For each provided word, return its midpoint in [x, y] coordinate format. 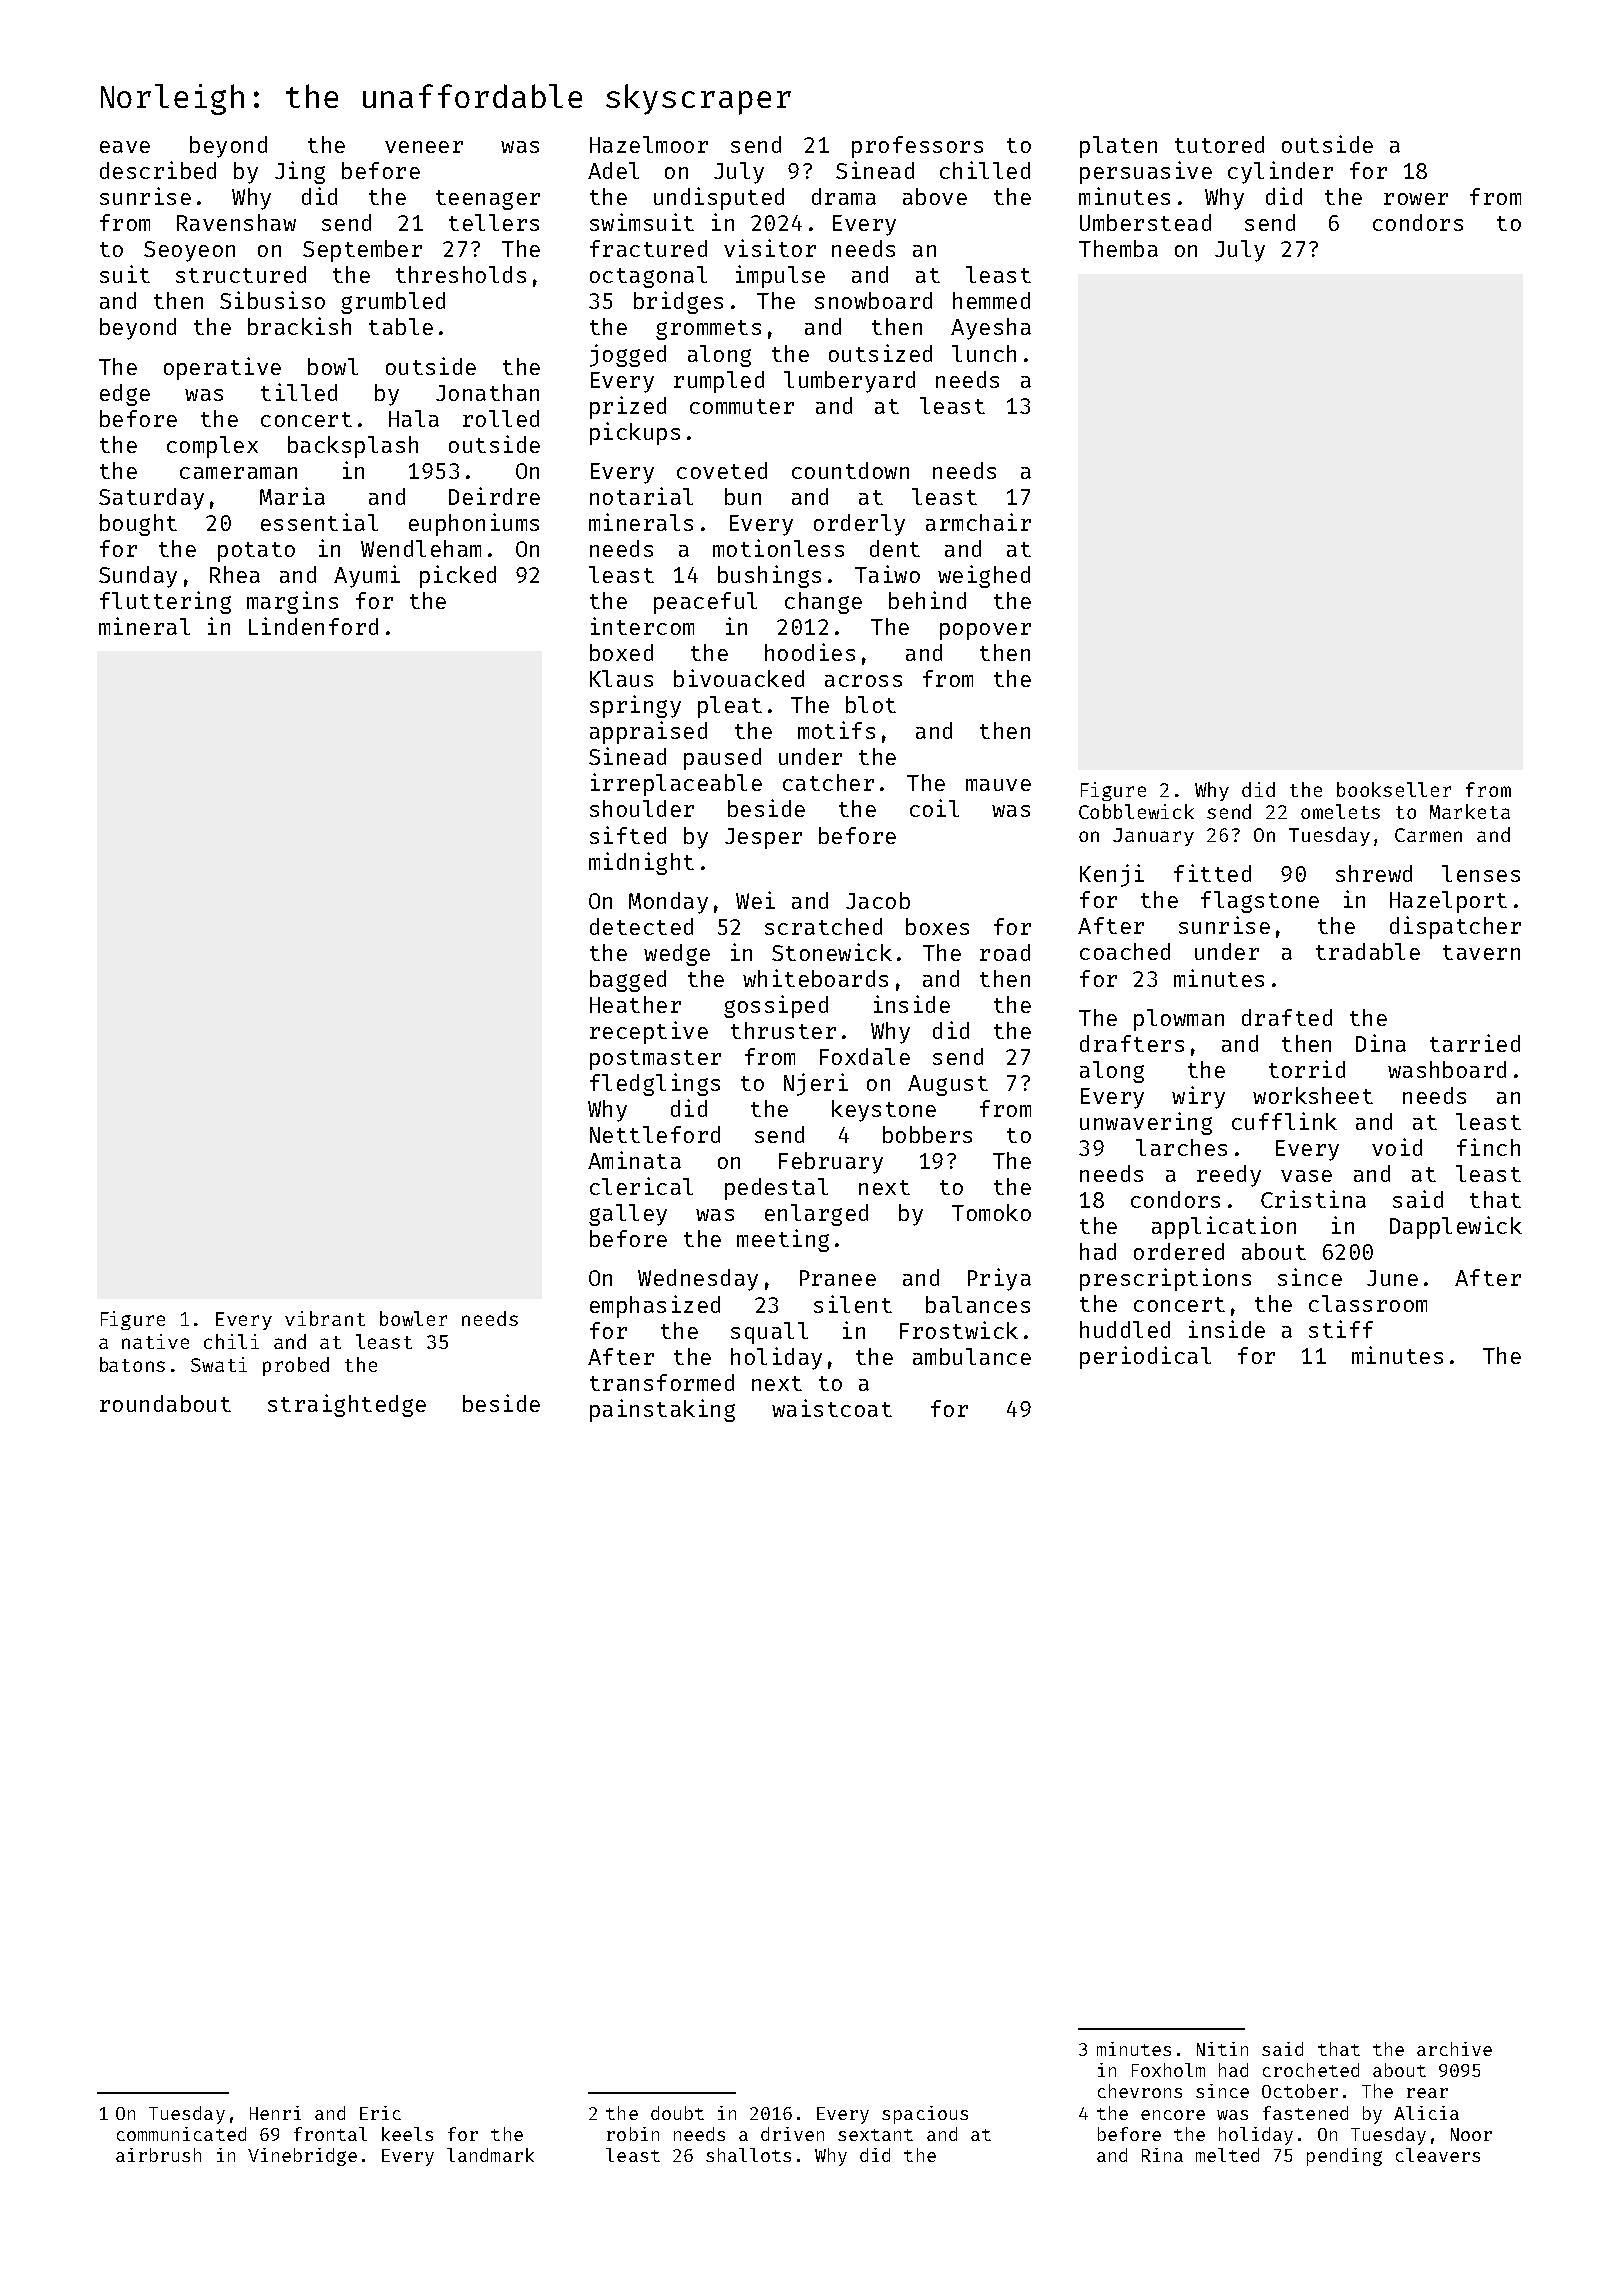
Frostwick [959, 1330]
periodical [1145, 1357]
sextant [875, 2135]
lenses [1481, 873]
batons [132, 1364]
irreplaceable [676, 784]
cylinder [1280, 172]
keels [407, 2134]
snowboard [873, 300]
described [158, 170]
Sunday [138, 577]
